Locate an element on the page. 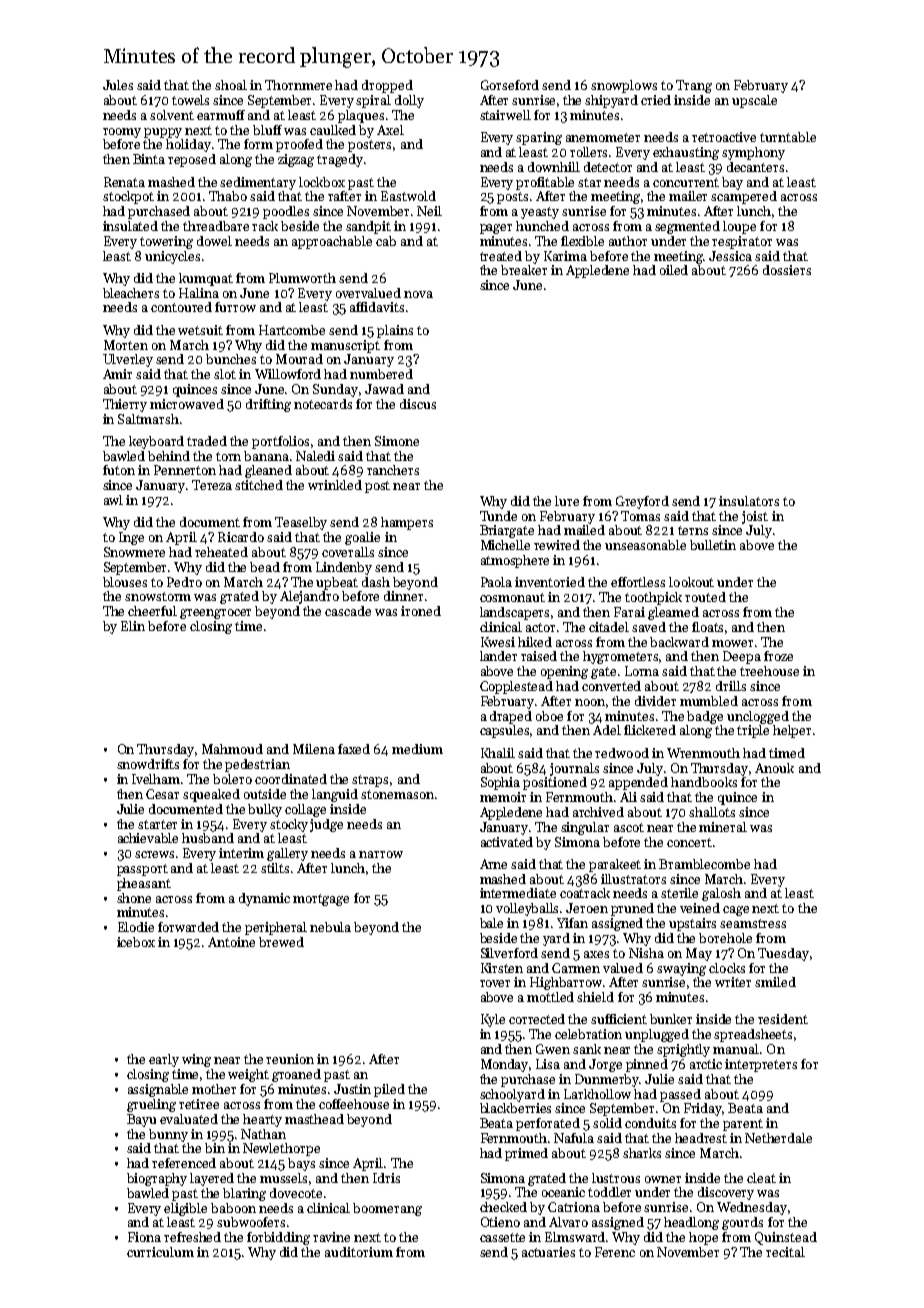 The width and height of the document is (924, 1308). achievable is located at coordinates (148, 838).
